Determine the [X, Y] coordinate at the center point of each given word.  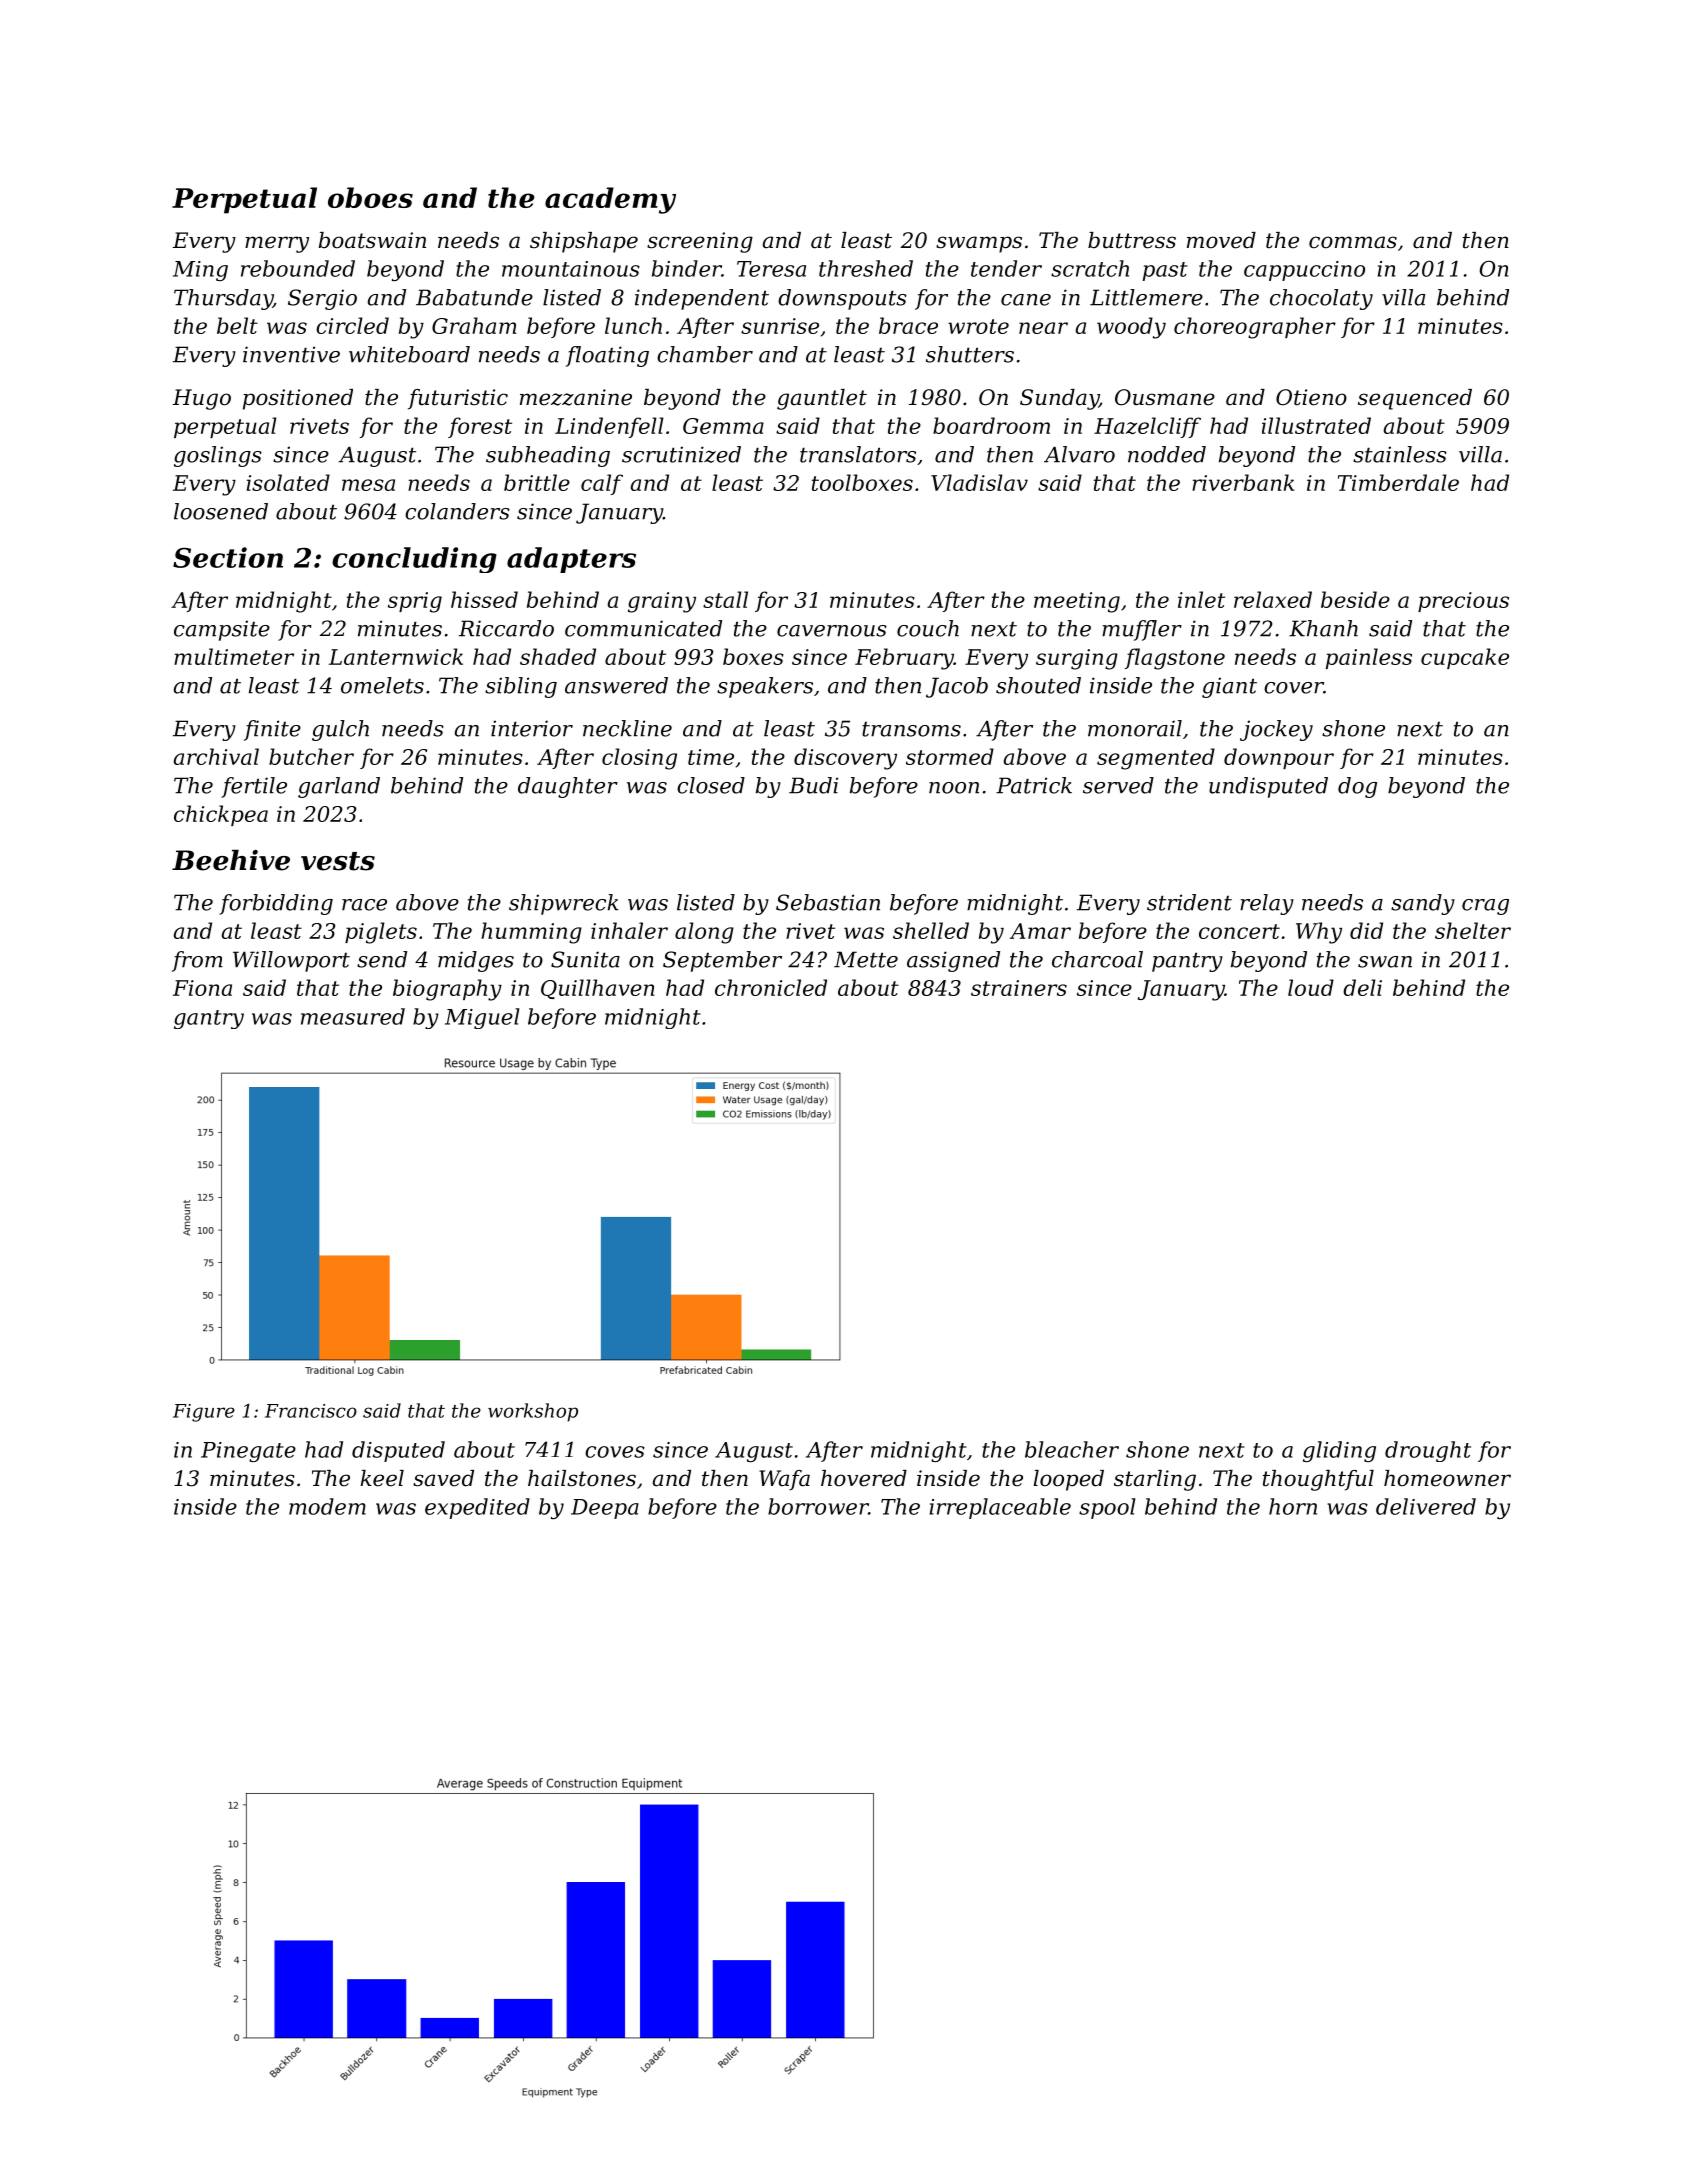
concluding [414, 560]
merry [277, 244]
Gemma [723, 426]
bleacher [1072, 1449]
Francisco [311, 1411]
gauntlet [822, 399]
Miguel [482, 1018]
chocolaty [1321, 299]
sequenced [1415, 399]
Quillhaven [598, 989]
